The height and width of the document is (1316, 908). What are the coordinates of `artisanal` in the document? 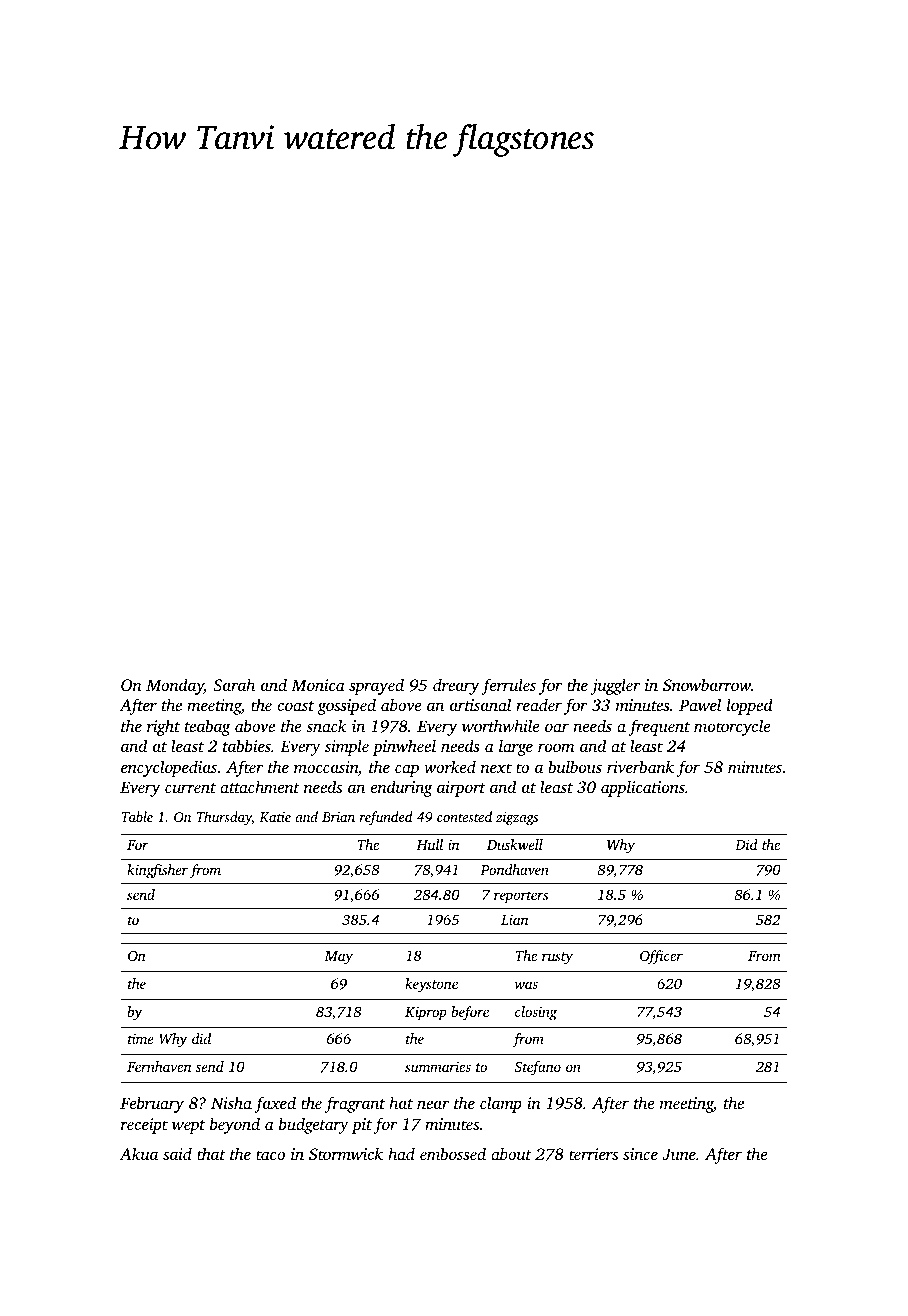 It's located at (480, 704).
